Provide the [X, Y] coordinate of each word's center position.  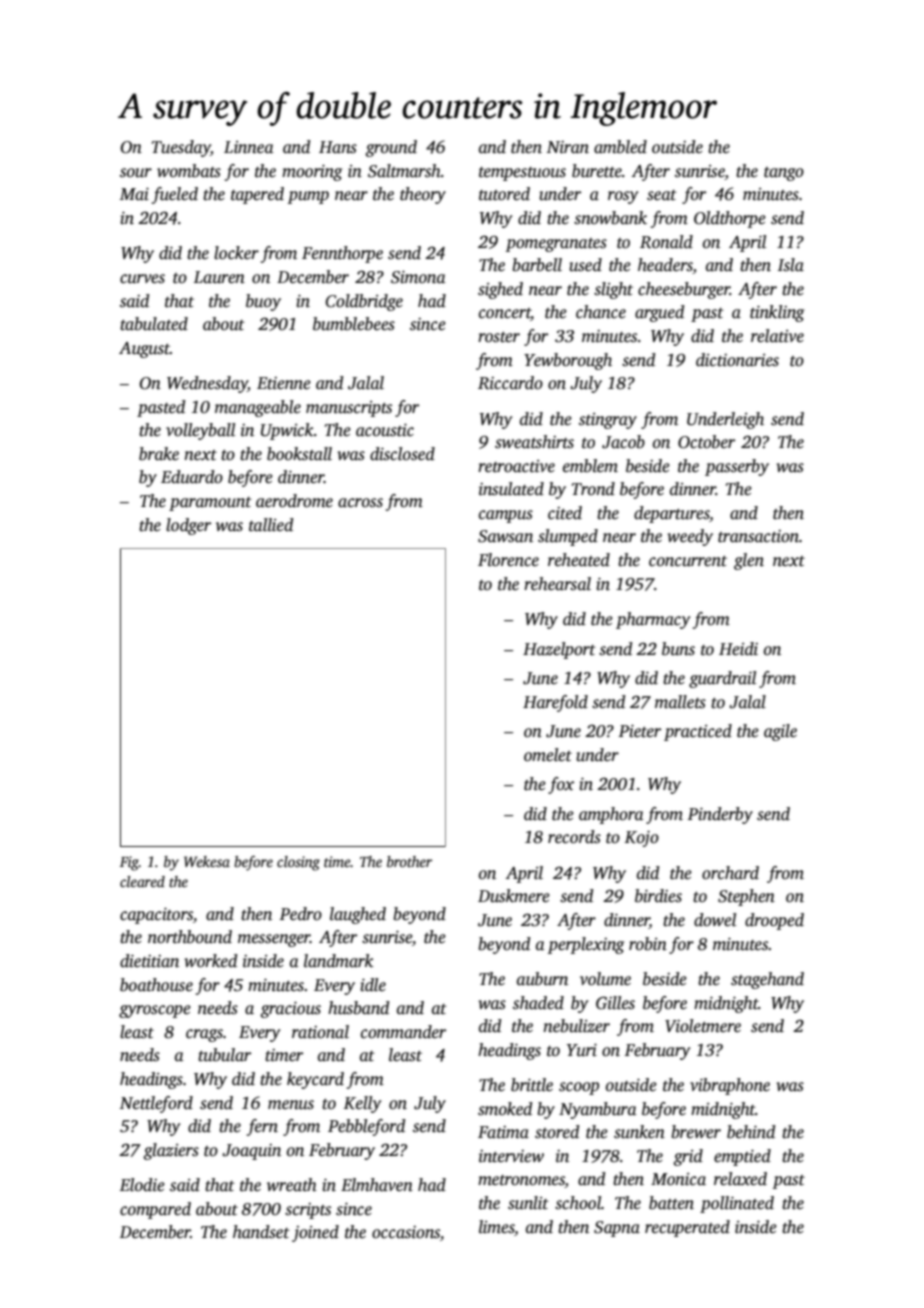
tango [784, 174]
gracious [290, 1010]
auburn [542, 979]
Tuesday [181, 148]
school [578, 1203]
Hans [338, 147]
